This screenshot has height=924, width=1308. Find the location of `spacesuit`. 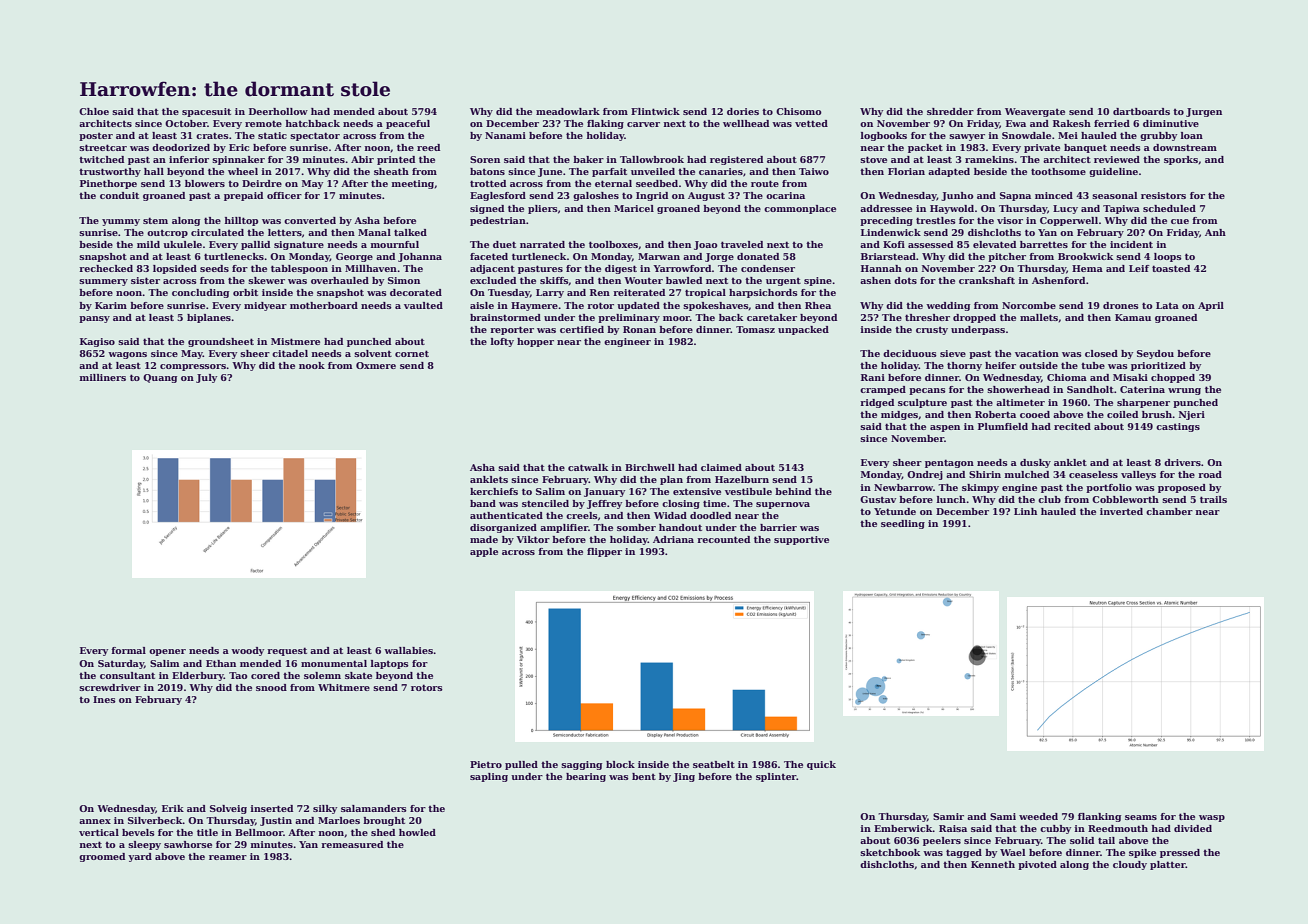

spacesuit is located at coordinates (206, 112).
